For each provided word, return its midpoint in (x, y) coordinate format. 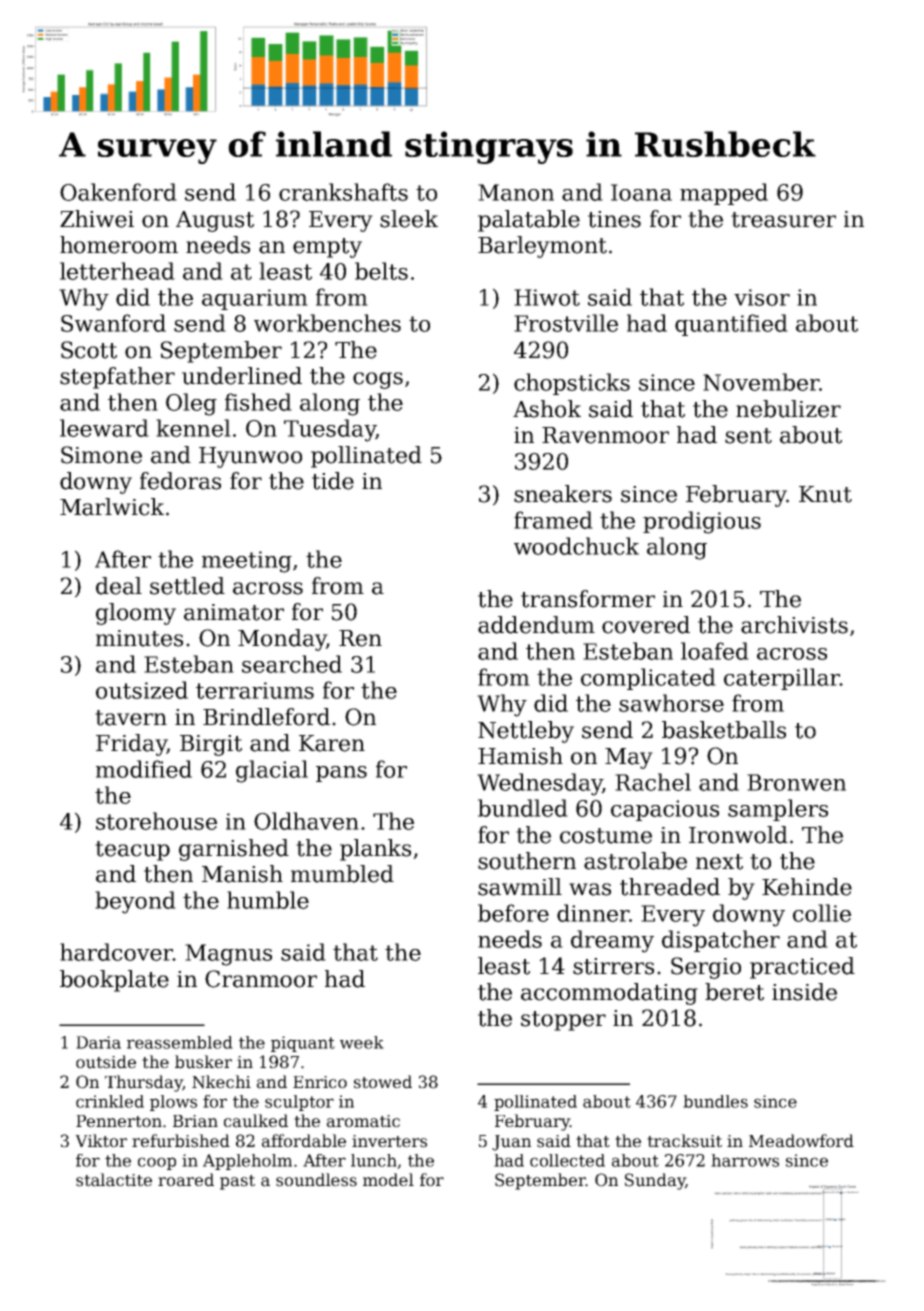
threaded (670, 887)
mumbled (342, 874)
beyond (135, 902)
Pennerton (119, 1121)
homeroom (119, 245)
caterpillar (782, 679)
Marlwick (112, 507)
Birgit (211, 745)
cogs (378, 380)
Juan (511, 1143)
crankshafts (343, 192)
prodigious (702, 522)
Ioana (641, 192)
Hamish (520, 756)
